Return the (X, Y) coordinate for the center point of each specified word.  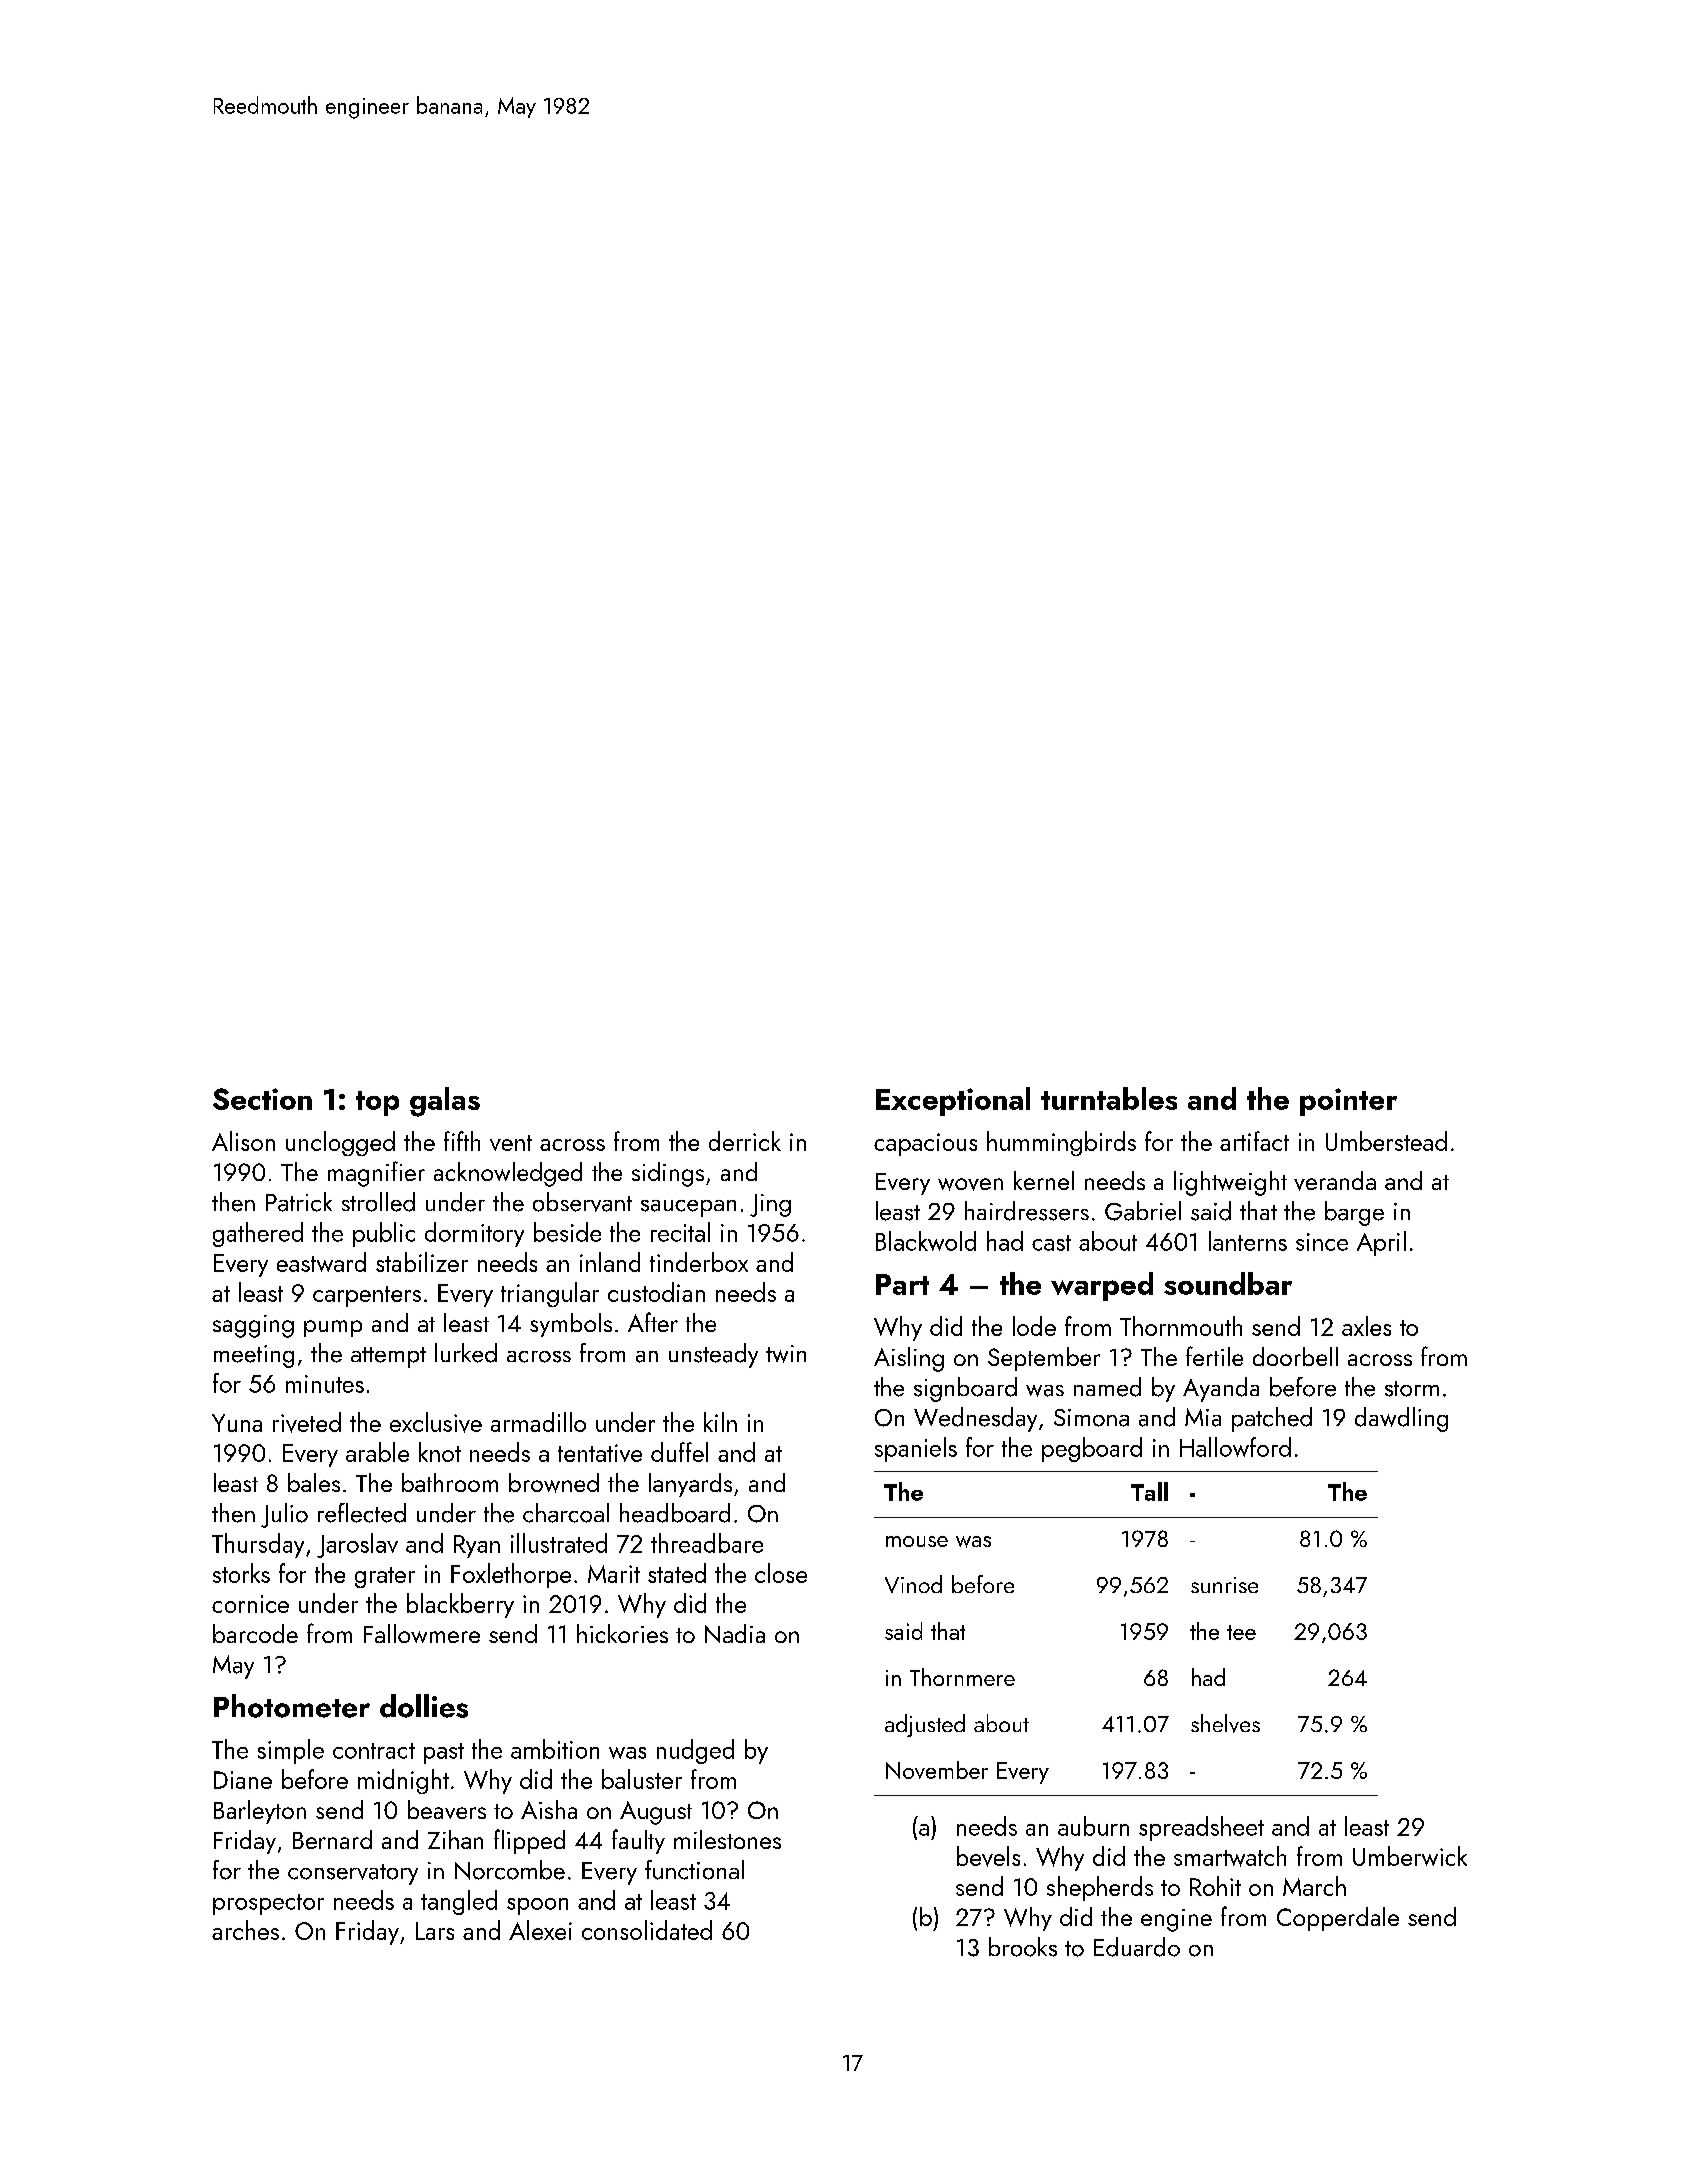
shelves (1225, 1723)
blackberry (460, 1605)
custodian (656, 1292)
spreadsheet (1201, 1828)
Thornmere (962, 1677)
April (1381, 1243)
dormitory (474, 1234)
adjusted (925, 1725)
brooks (1023, 1947)
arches (245, 1930)
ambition (555, 1749)
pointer (1348, 1102)
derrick (745, 1141)
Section (262, 1099)
